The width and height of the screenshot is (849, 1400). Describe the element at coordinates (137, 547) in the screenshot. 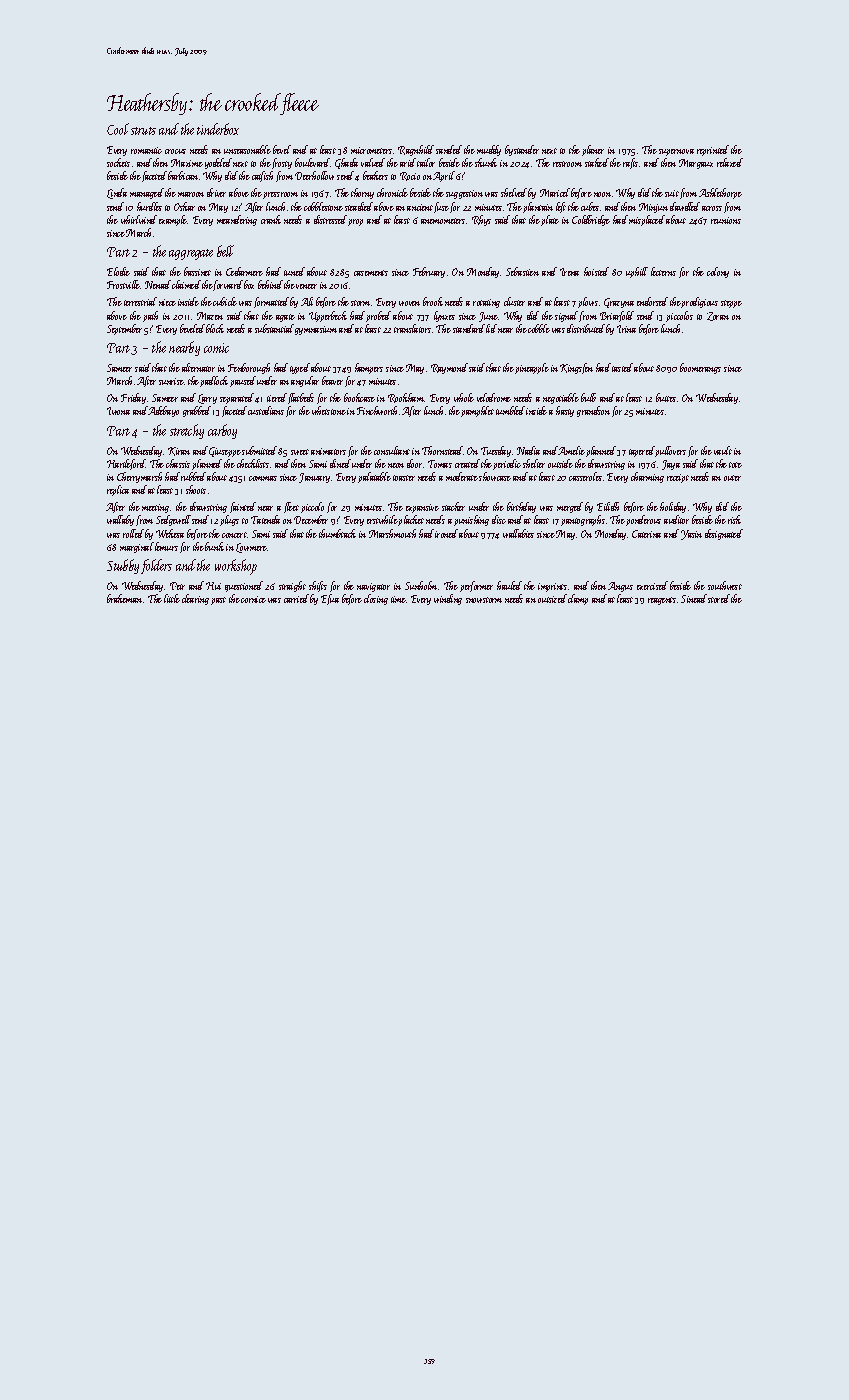

I see `marginal` at that location.
